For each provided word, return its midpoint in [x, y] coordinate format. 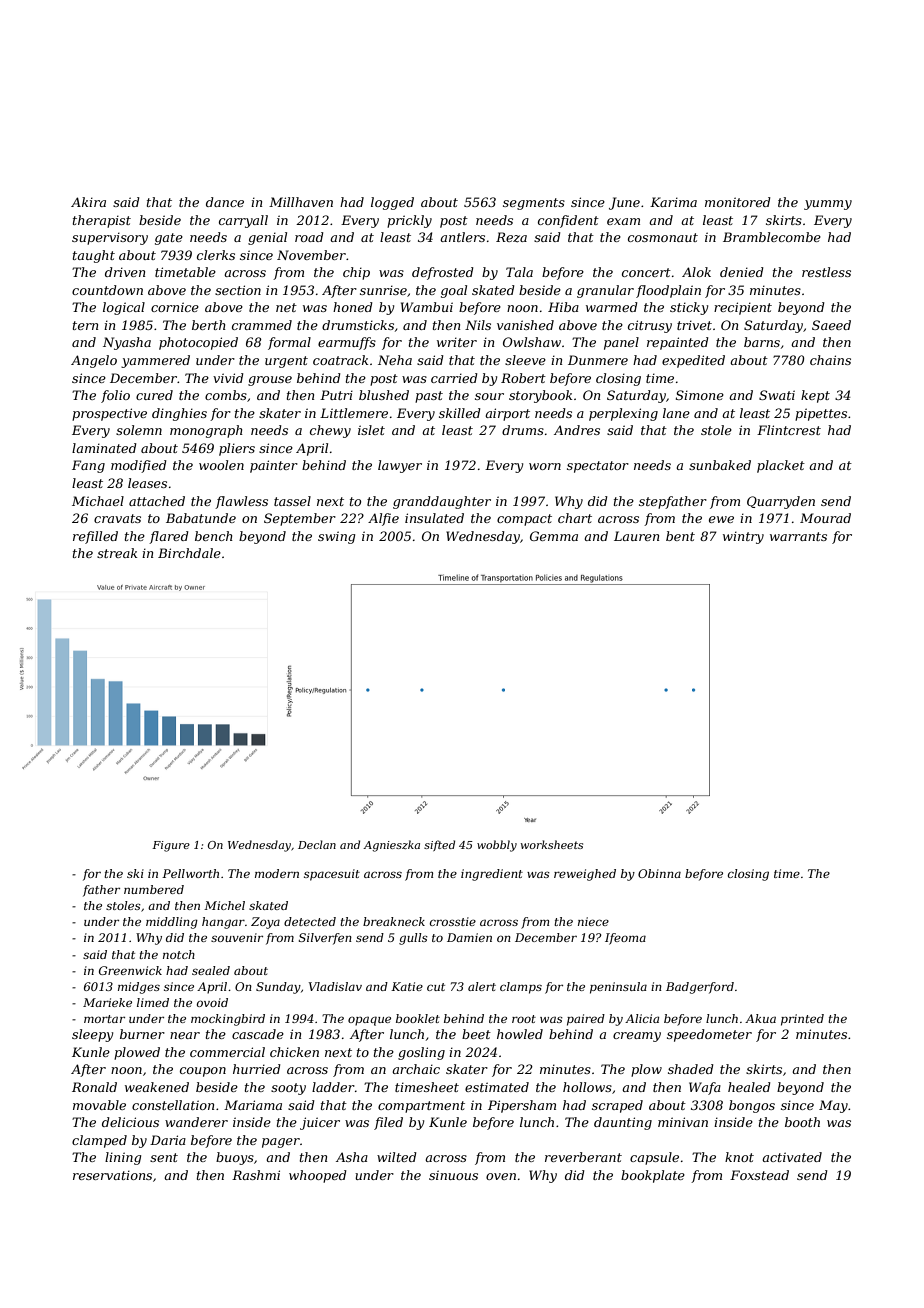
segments [534, 204]
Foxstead [759, 1175]
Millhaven [301, 202]
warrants [798, 536]
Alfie [383, 519]
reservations [112, 1175]
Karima [673, 202]
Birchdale [189, 553]
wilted [397, 1157]
